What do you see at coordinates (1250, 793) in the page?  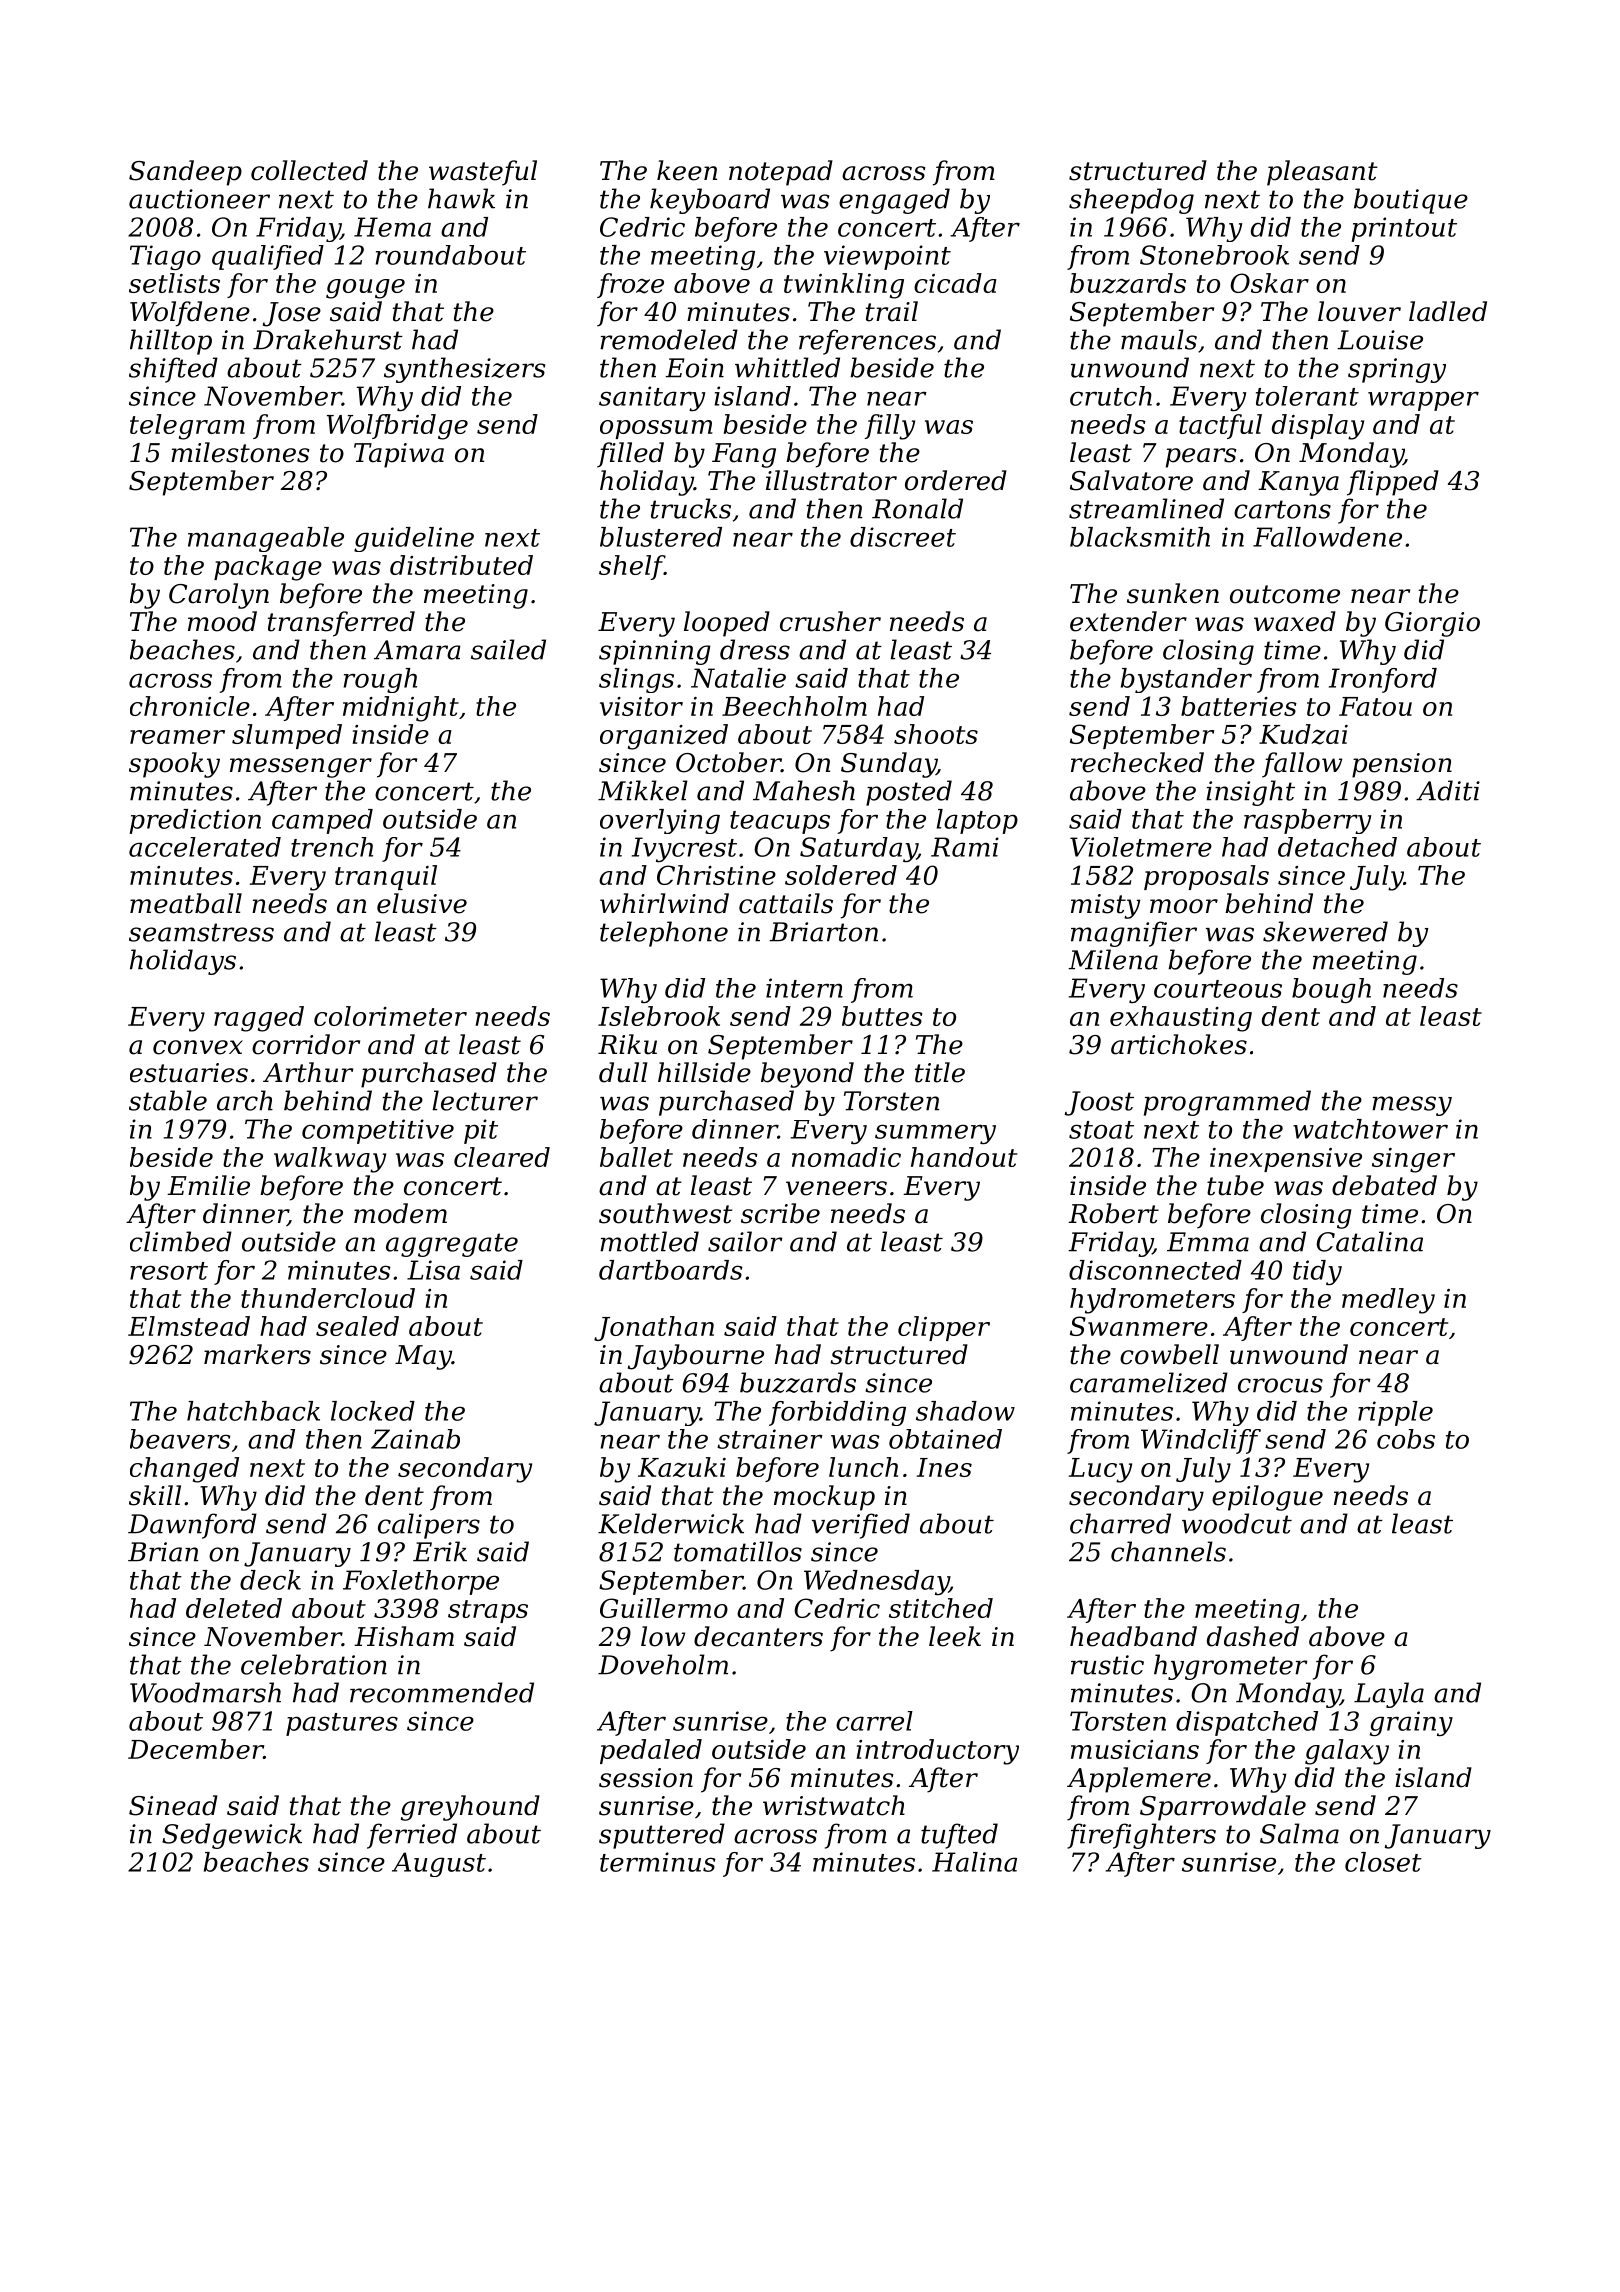 I see `insight` at bounding box center [1250, 793].
